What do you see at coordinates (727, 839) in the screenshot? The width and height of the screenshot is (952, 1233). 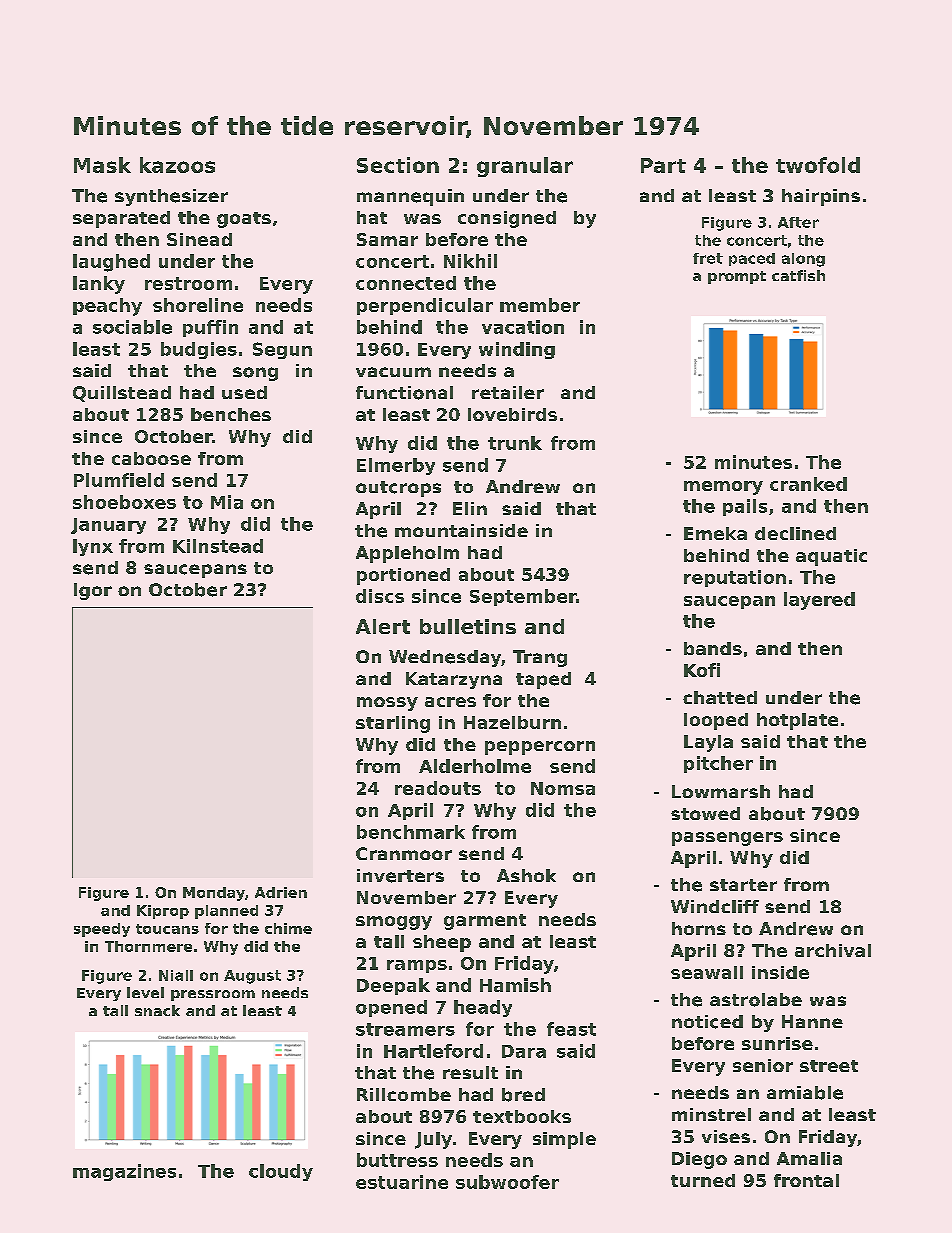 I see `passengers` at bounding box center [727, 839].
